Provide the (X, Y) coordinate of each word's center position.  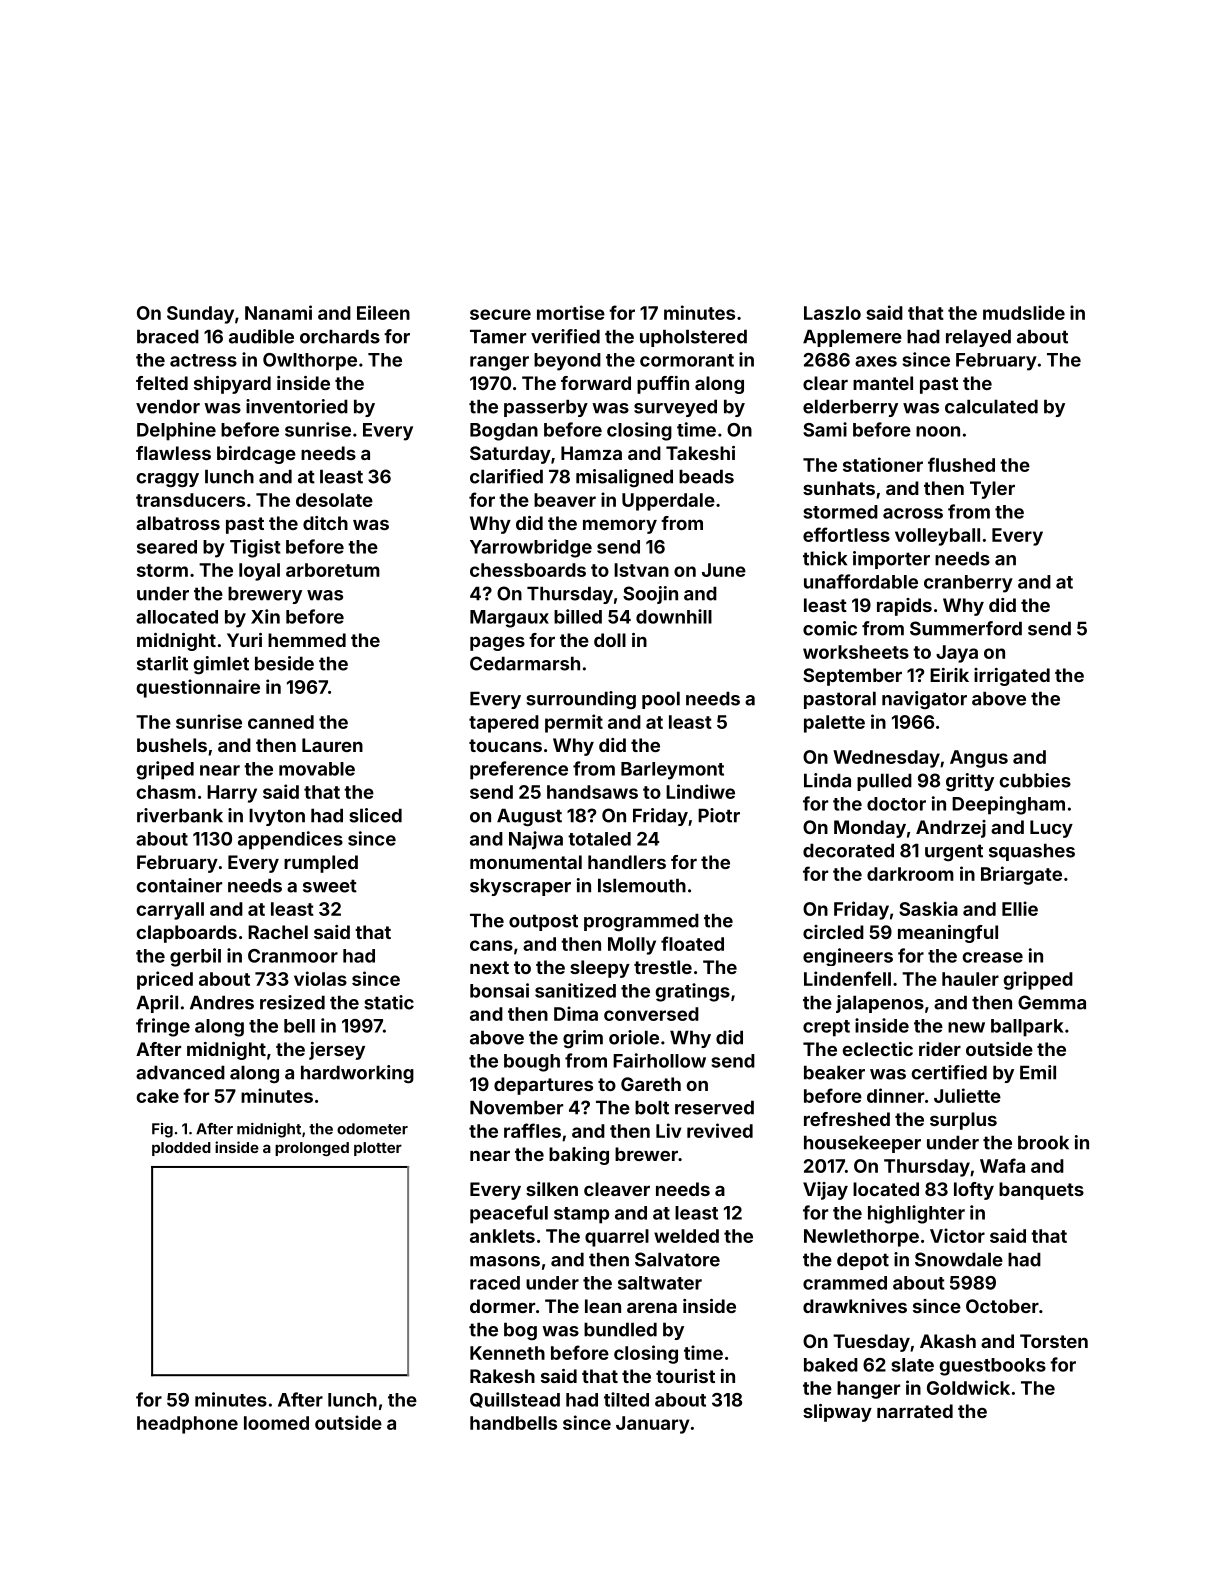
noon (938, 431)
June (724, 570)
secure (500, 314)
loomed (276, 1423)
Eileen (383, 312)
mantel (883, 383)
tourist (685, 1376)
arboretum (333, 570)
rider (940, 1049)
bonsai (499, 990)
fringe (163, 1027)
